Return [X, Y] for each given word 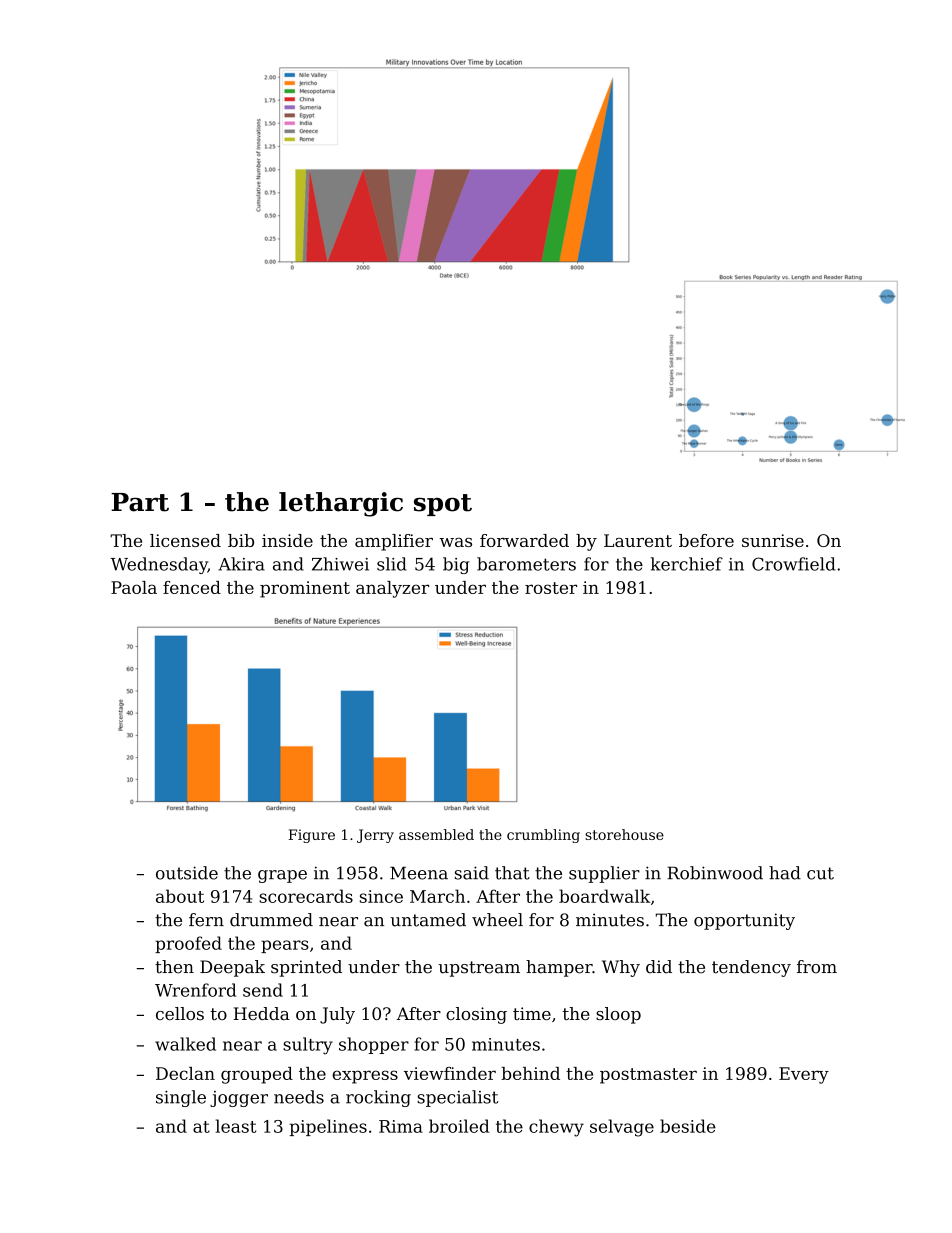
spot [443, 505]
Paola [134, 587]
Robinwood [715, 873]
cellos [180, 1013]
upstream [479, 969]
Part [140, 502]
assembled [436, 834]
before [706, 540]
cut [820, 873]
